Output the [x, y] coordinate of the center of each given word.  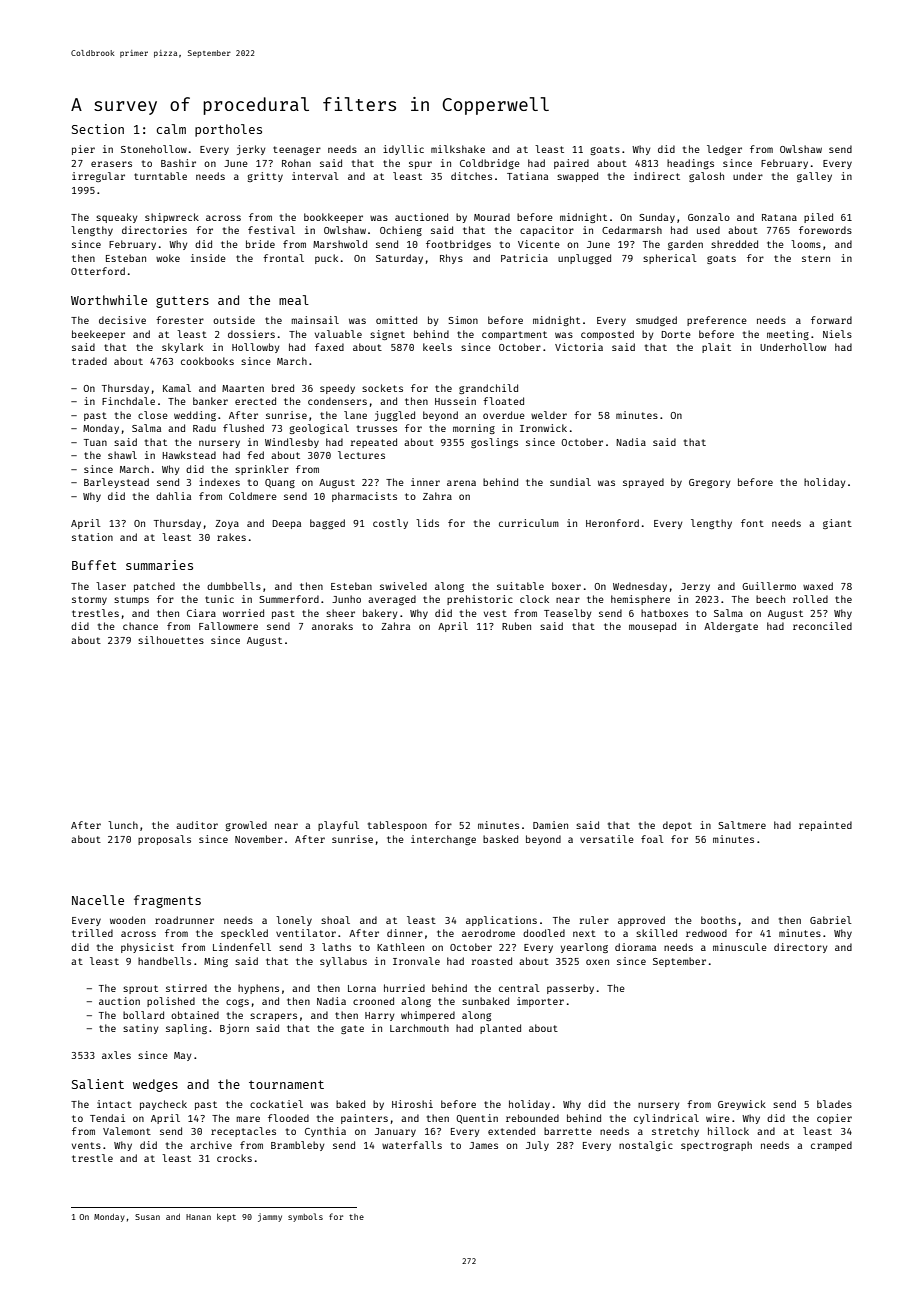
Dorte [676, 334]
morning [474, 429]
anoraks [332, 626]
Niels [837, 334]
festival [271, 230]
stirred [186, 988]
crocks [234, 1158]
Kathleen [400, 947]
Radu [204, 428]
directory [800, 948]
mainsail [315, 320]
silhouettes [171, 640]
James [483, 1145]
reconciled [822, 626]
